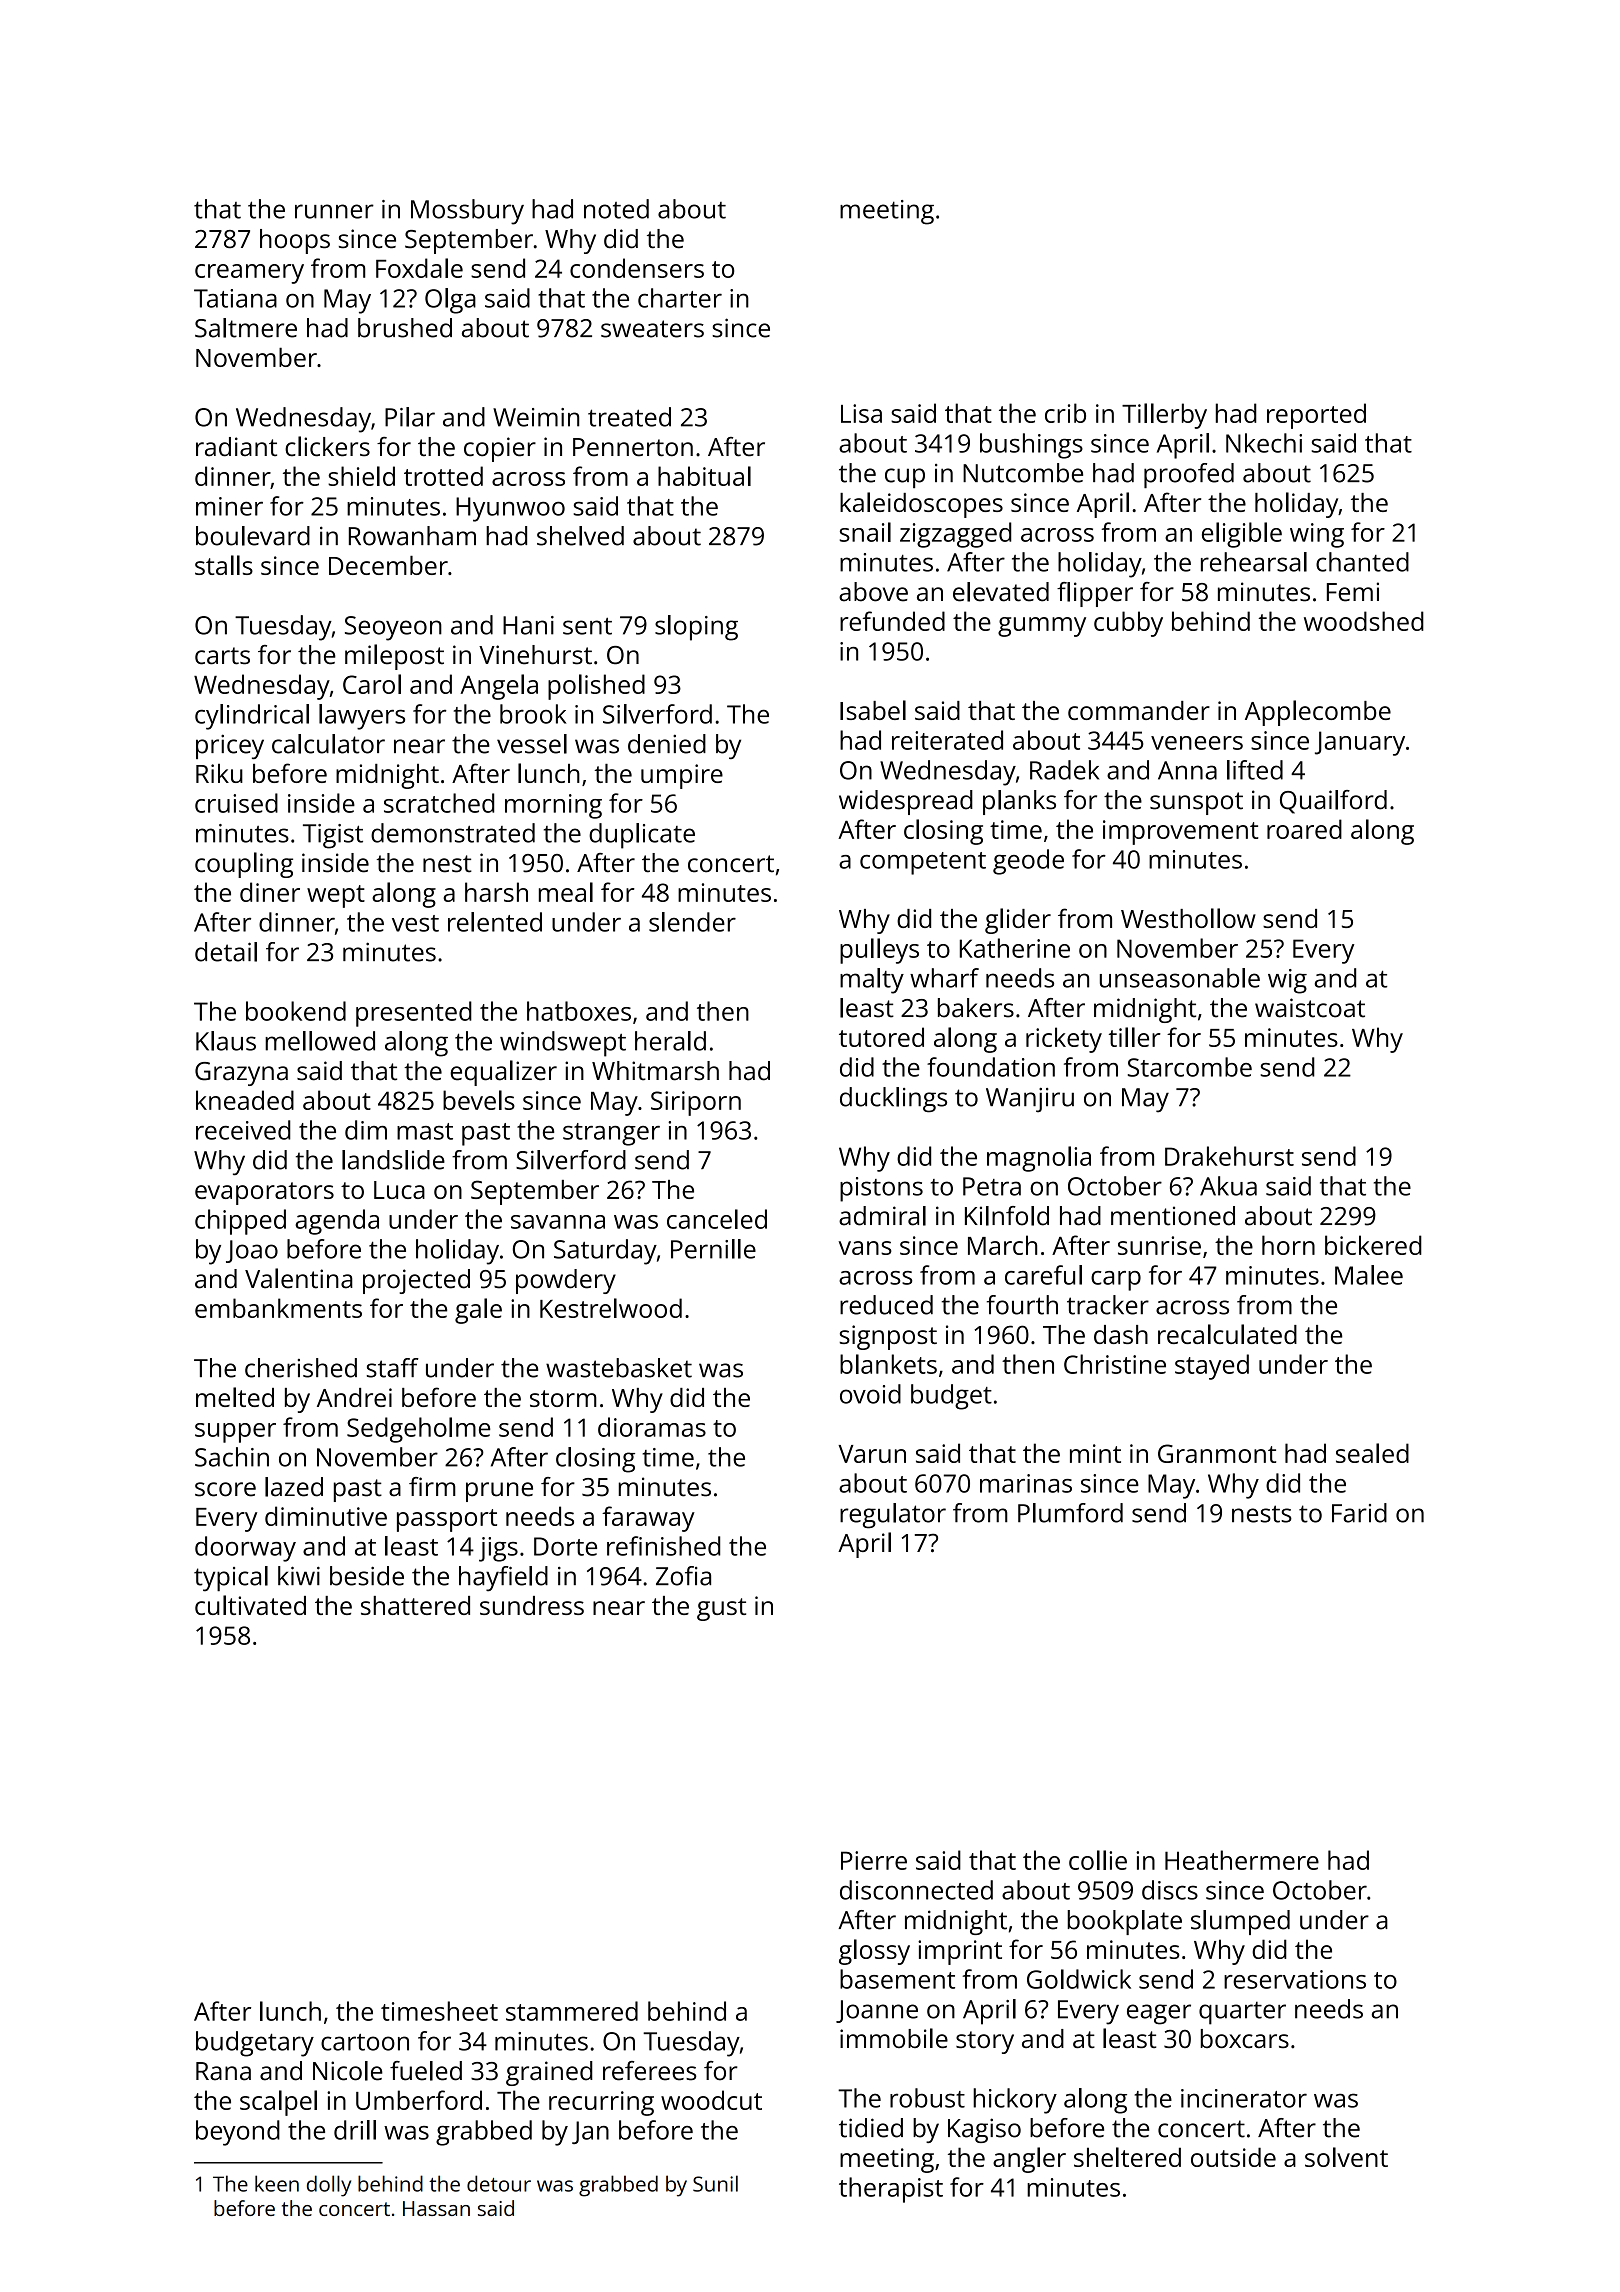 Image resolution: width=1620 pixels, height=2292 pixels. Describe the element at coordinates (721, 1609) in the screenshot. I see `gust` at that location.
